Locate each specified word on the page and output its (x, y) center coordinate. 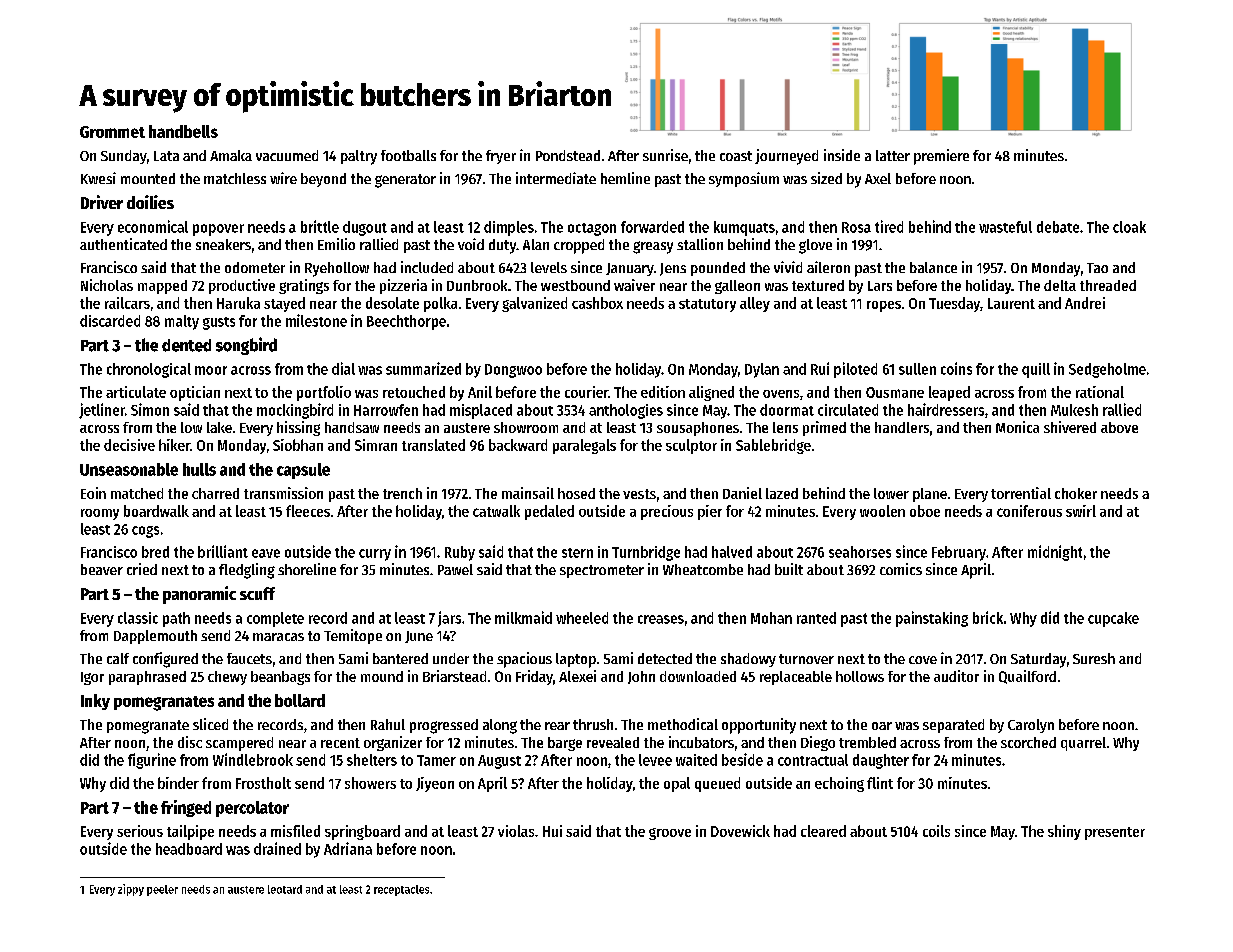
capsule (303, 471)
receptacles (401, 890)
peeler (162, 890)
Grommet (112, 132)
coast (736, 156)
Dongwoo (513, 371)
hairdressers (946, 409)
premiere (941, 157)
